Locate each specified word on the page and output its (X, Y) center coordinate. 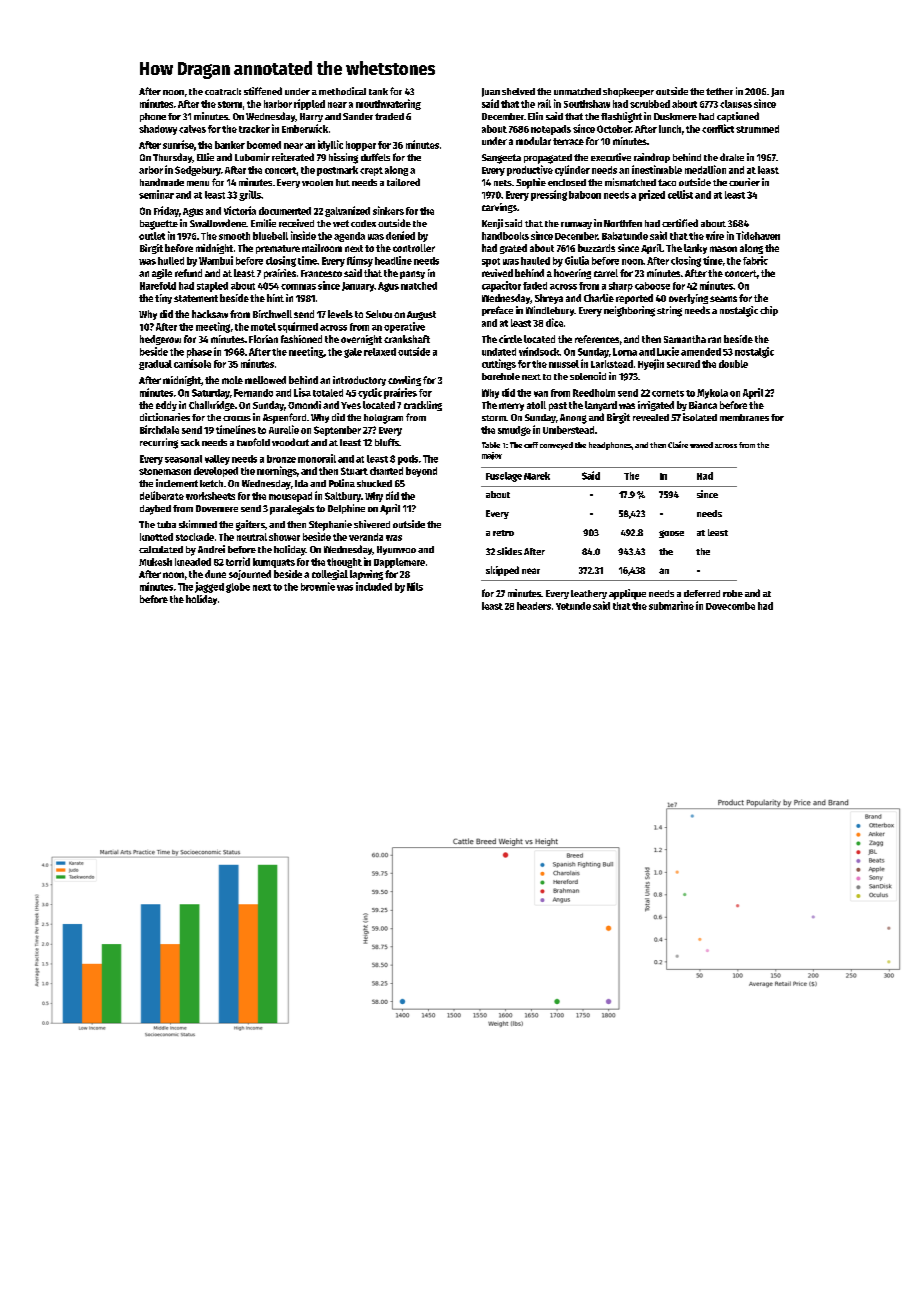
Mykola (712, 394)
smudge (514, 431)
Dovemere (217, 508)
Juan (491, 92)
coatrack (223, 91)
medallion (705, 169)
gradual (155, 365)
